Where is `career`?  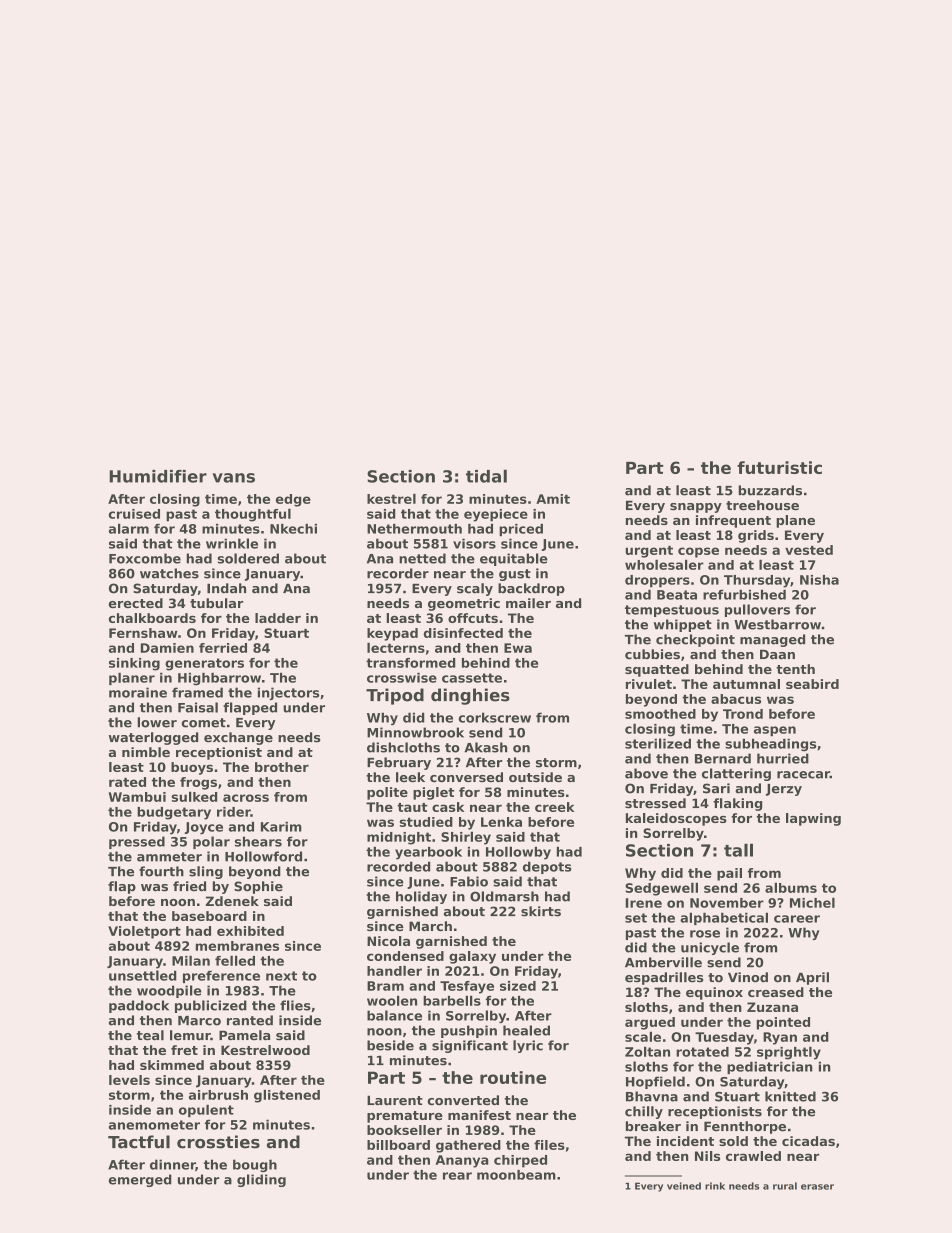
career is located at coordinates (797, 919).
